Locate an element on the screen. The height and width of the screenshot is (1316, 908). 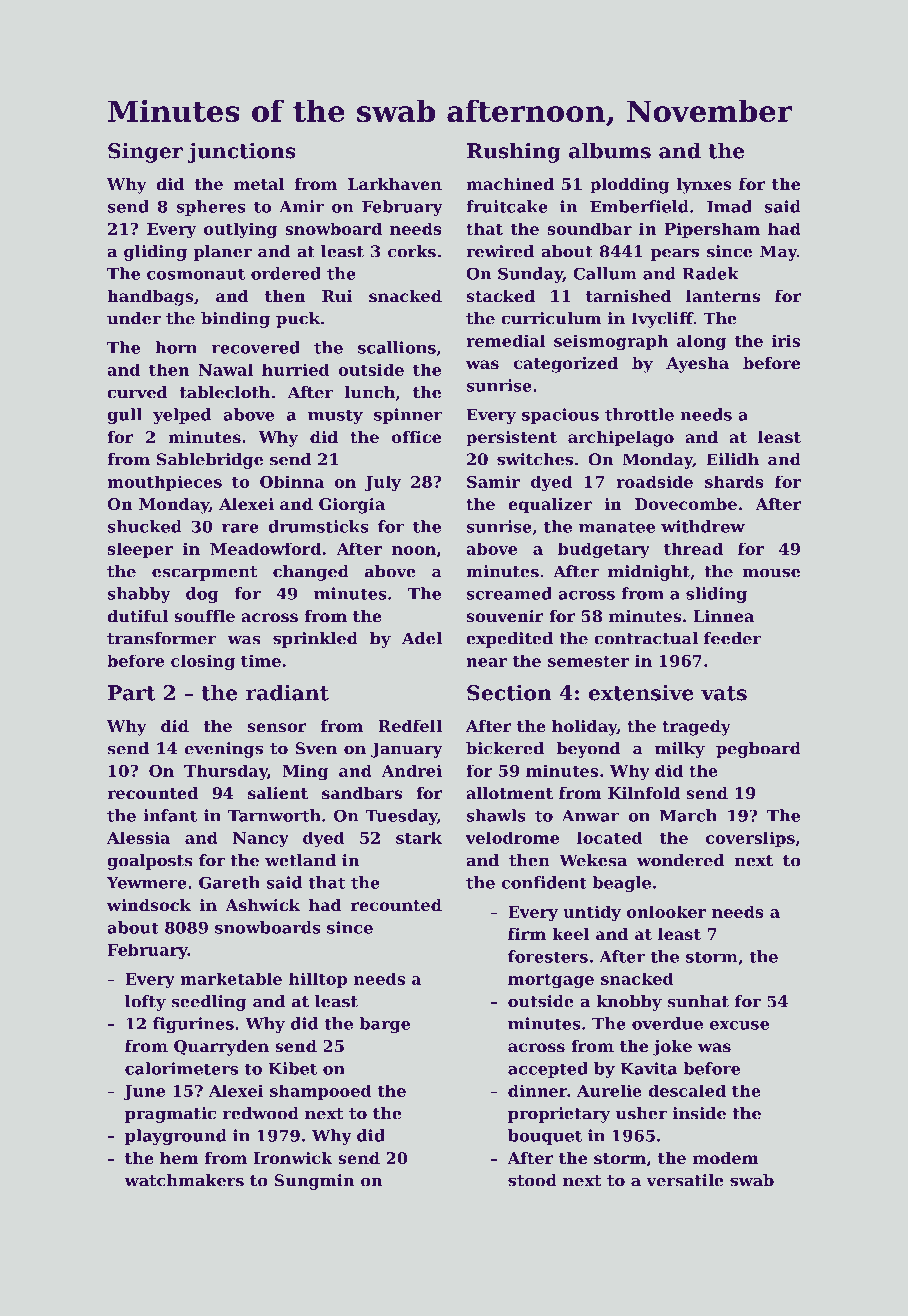
lynxes is located at coordinates (704, 186).
